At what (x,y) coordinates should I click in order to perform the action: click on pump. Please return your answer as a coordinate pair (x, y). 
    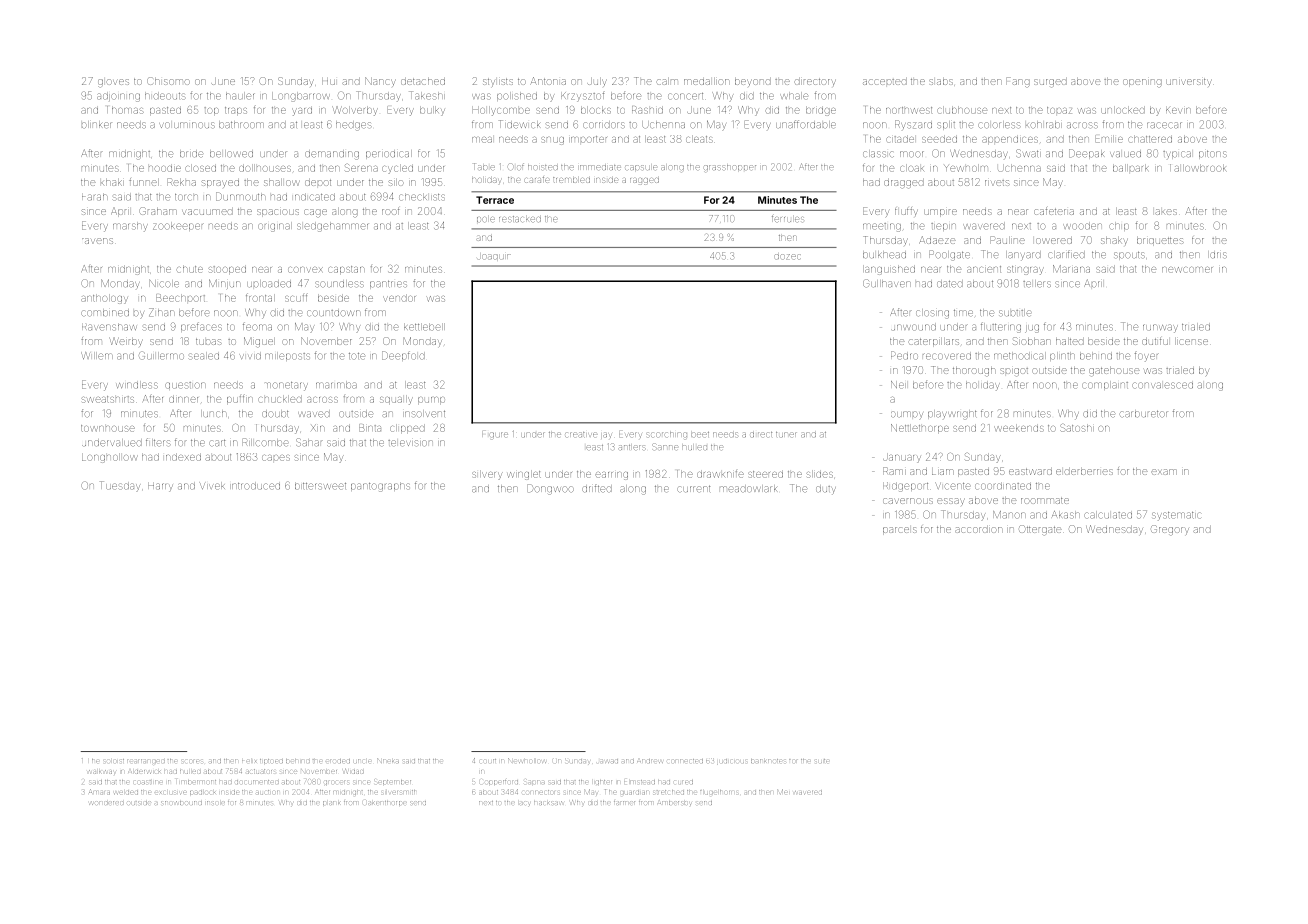
    Looking at the image, I should click on (431, 400).
